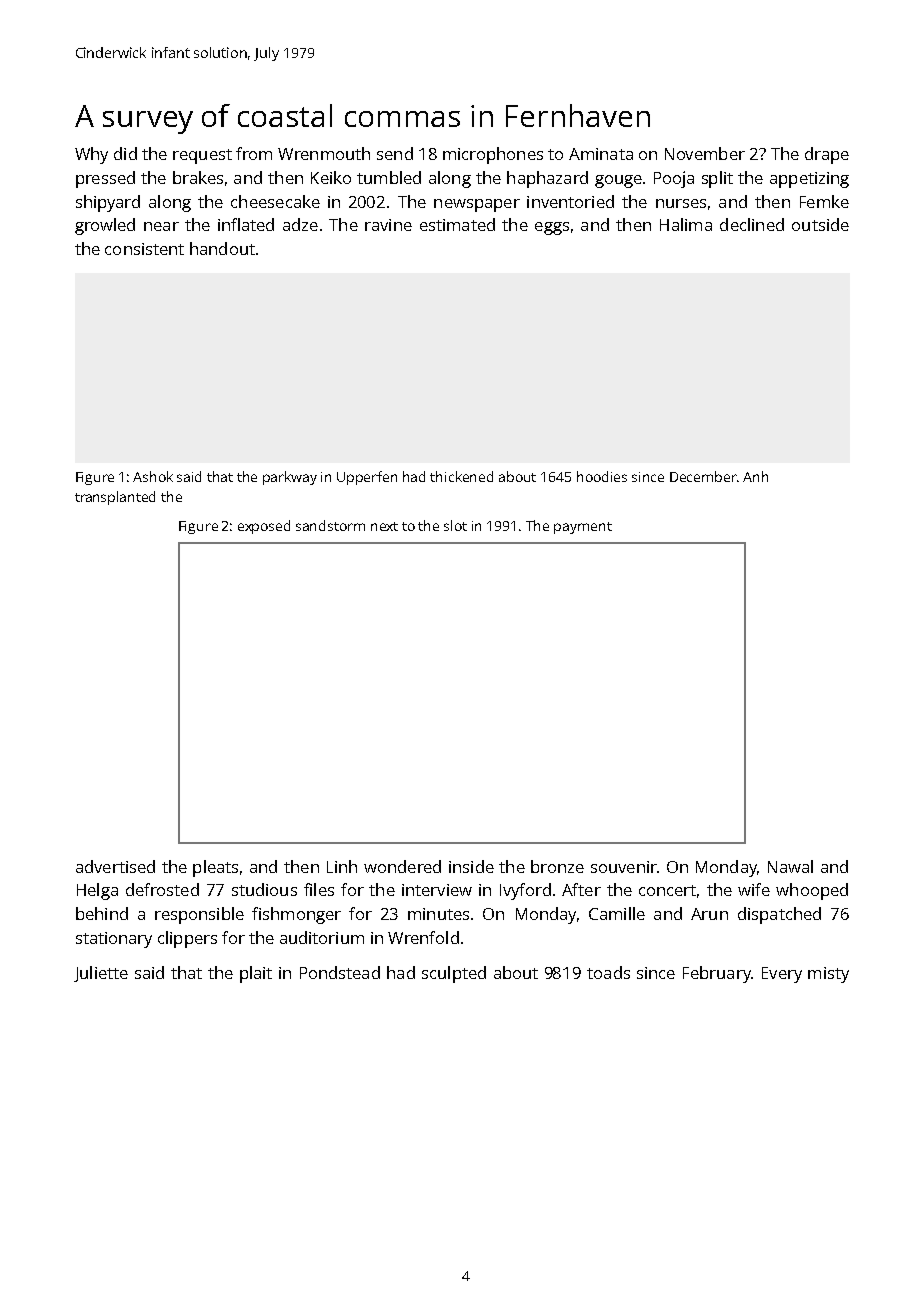  What do you see at coordinates (256, 974) in the screenshot?
I see `plait` at bounding box center [256, 974].
